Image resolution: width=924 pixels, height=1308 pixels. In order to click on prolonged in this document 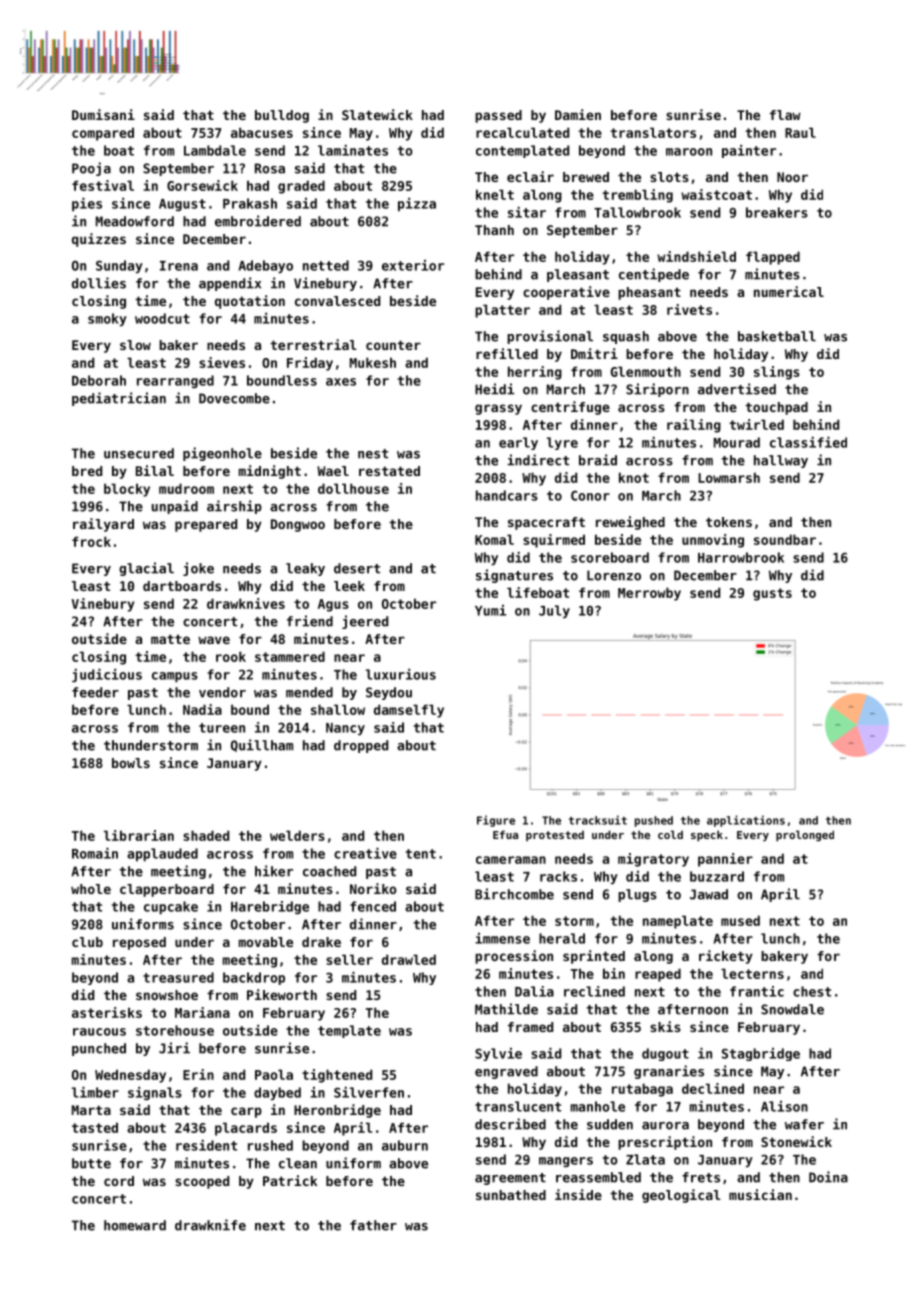, I will do `click(805, 836)`.
